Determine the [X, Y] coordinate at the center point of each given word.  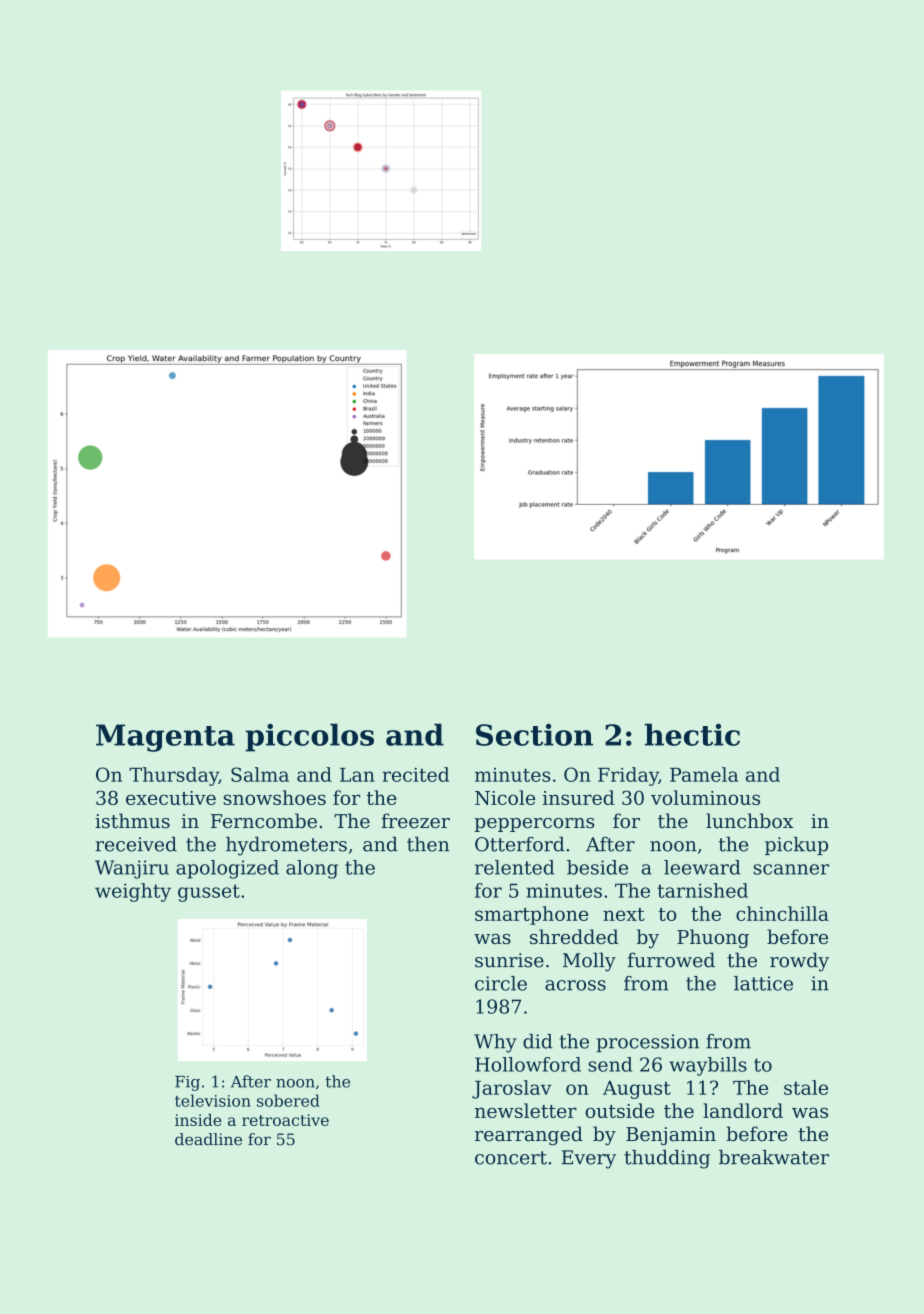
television [213, 1100]
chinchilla [782, 913]
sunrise [509, 960]
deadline [208, 1139]
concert [511, 1158]
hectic [692, 734]
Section [534, 735]
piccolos [309, 737]
